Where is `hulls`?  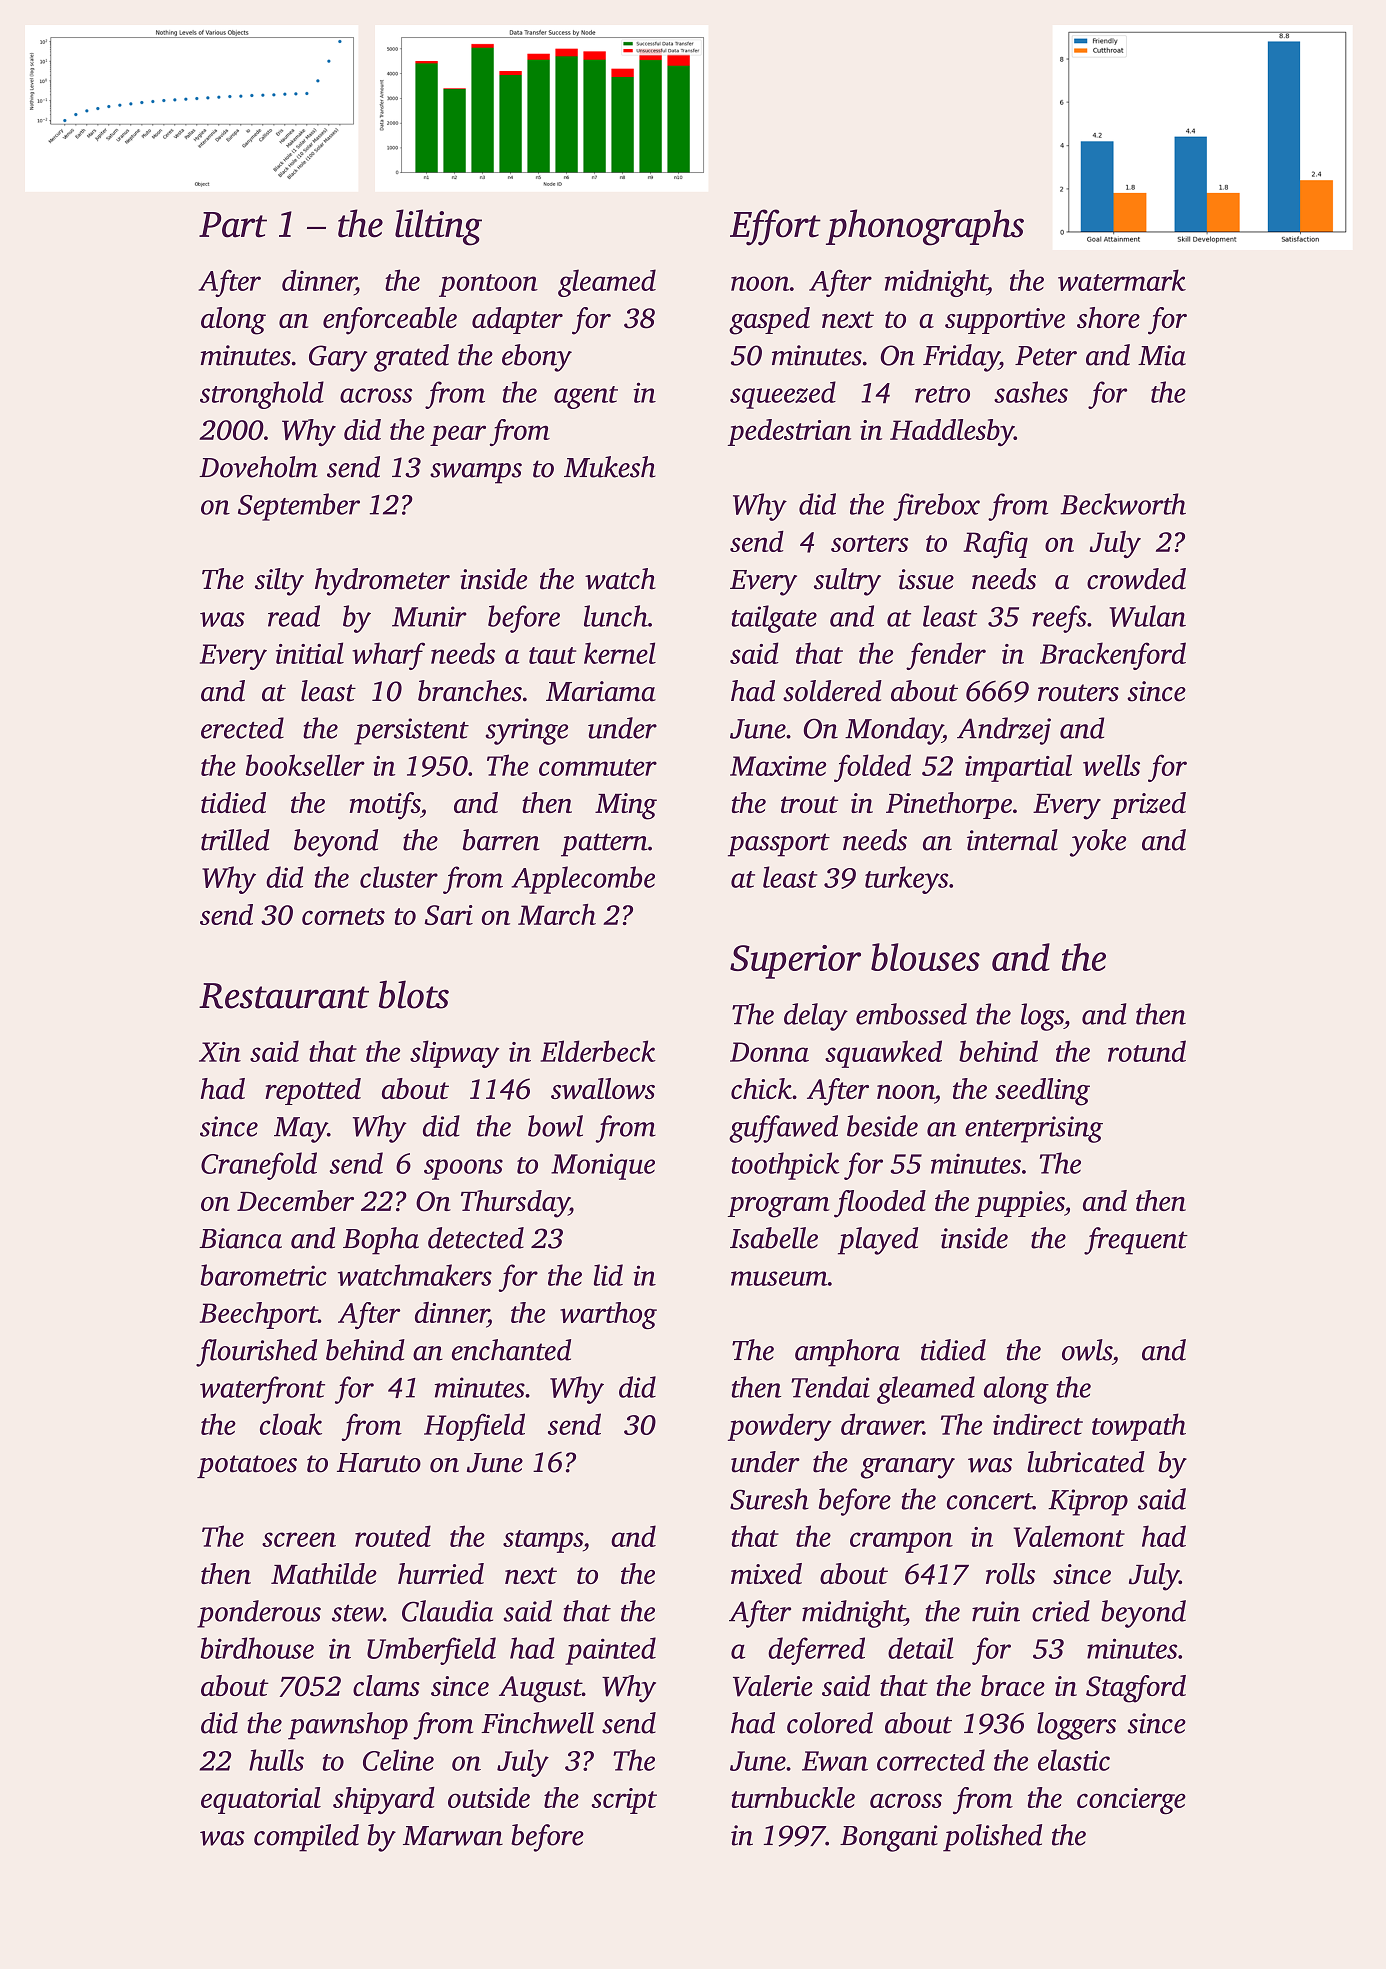
hulls is located at coordinates (276, 1760).
